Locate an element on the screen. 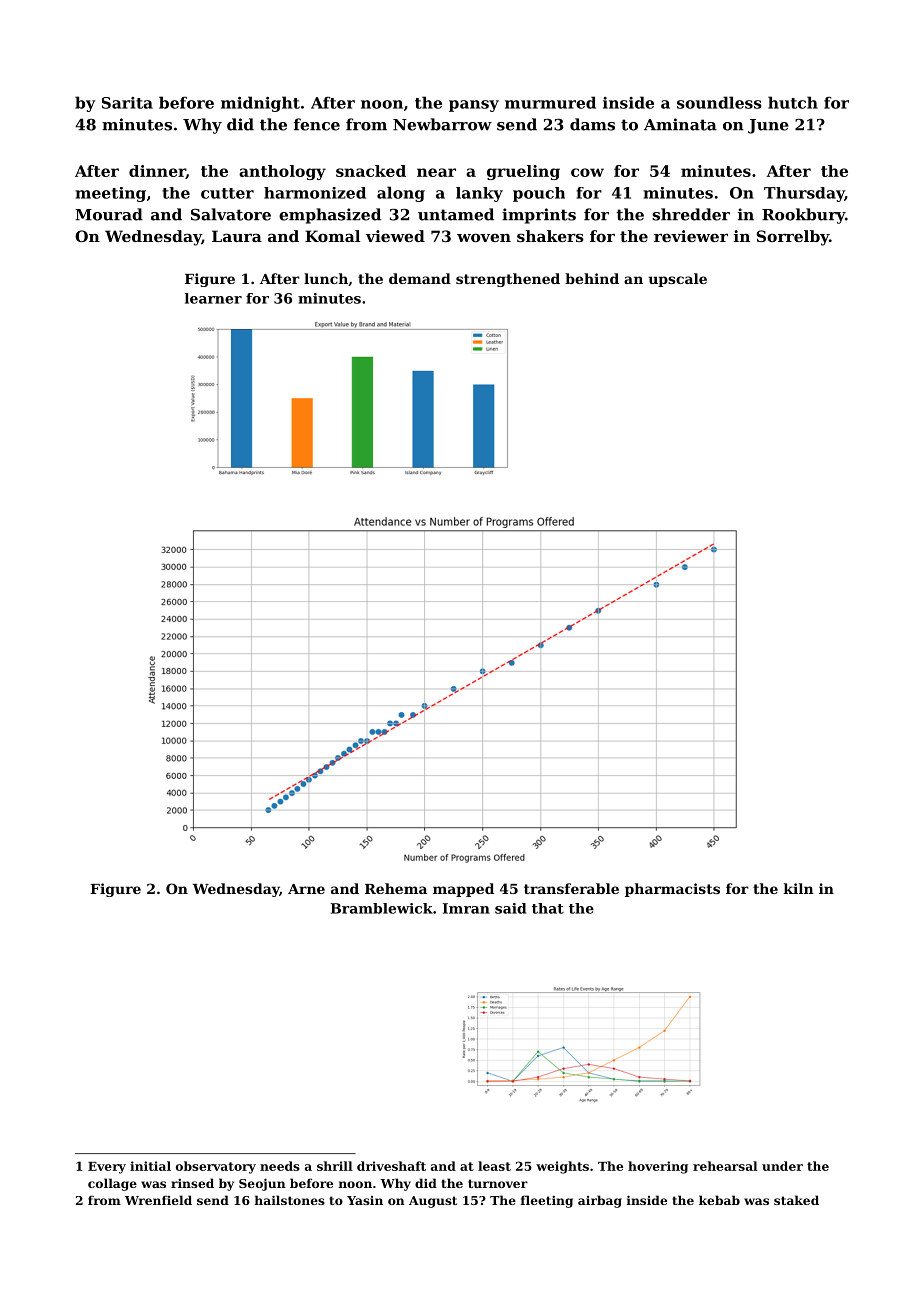 The width and height of the screenshot is (924, 1308). Yasin is located at coordinates (365, 1200).
